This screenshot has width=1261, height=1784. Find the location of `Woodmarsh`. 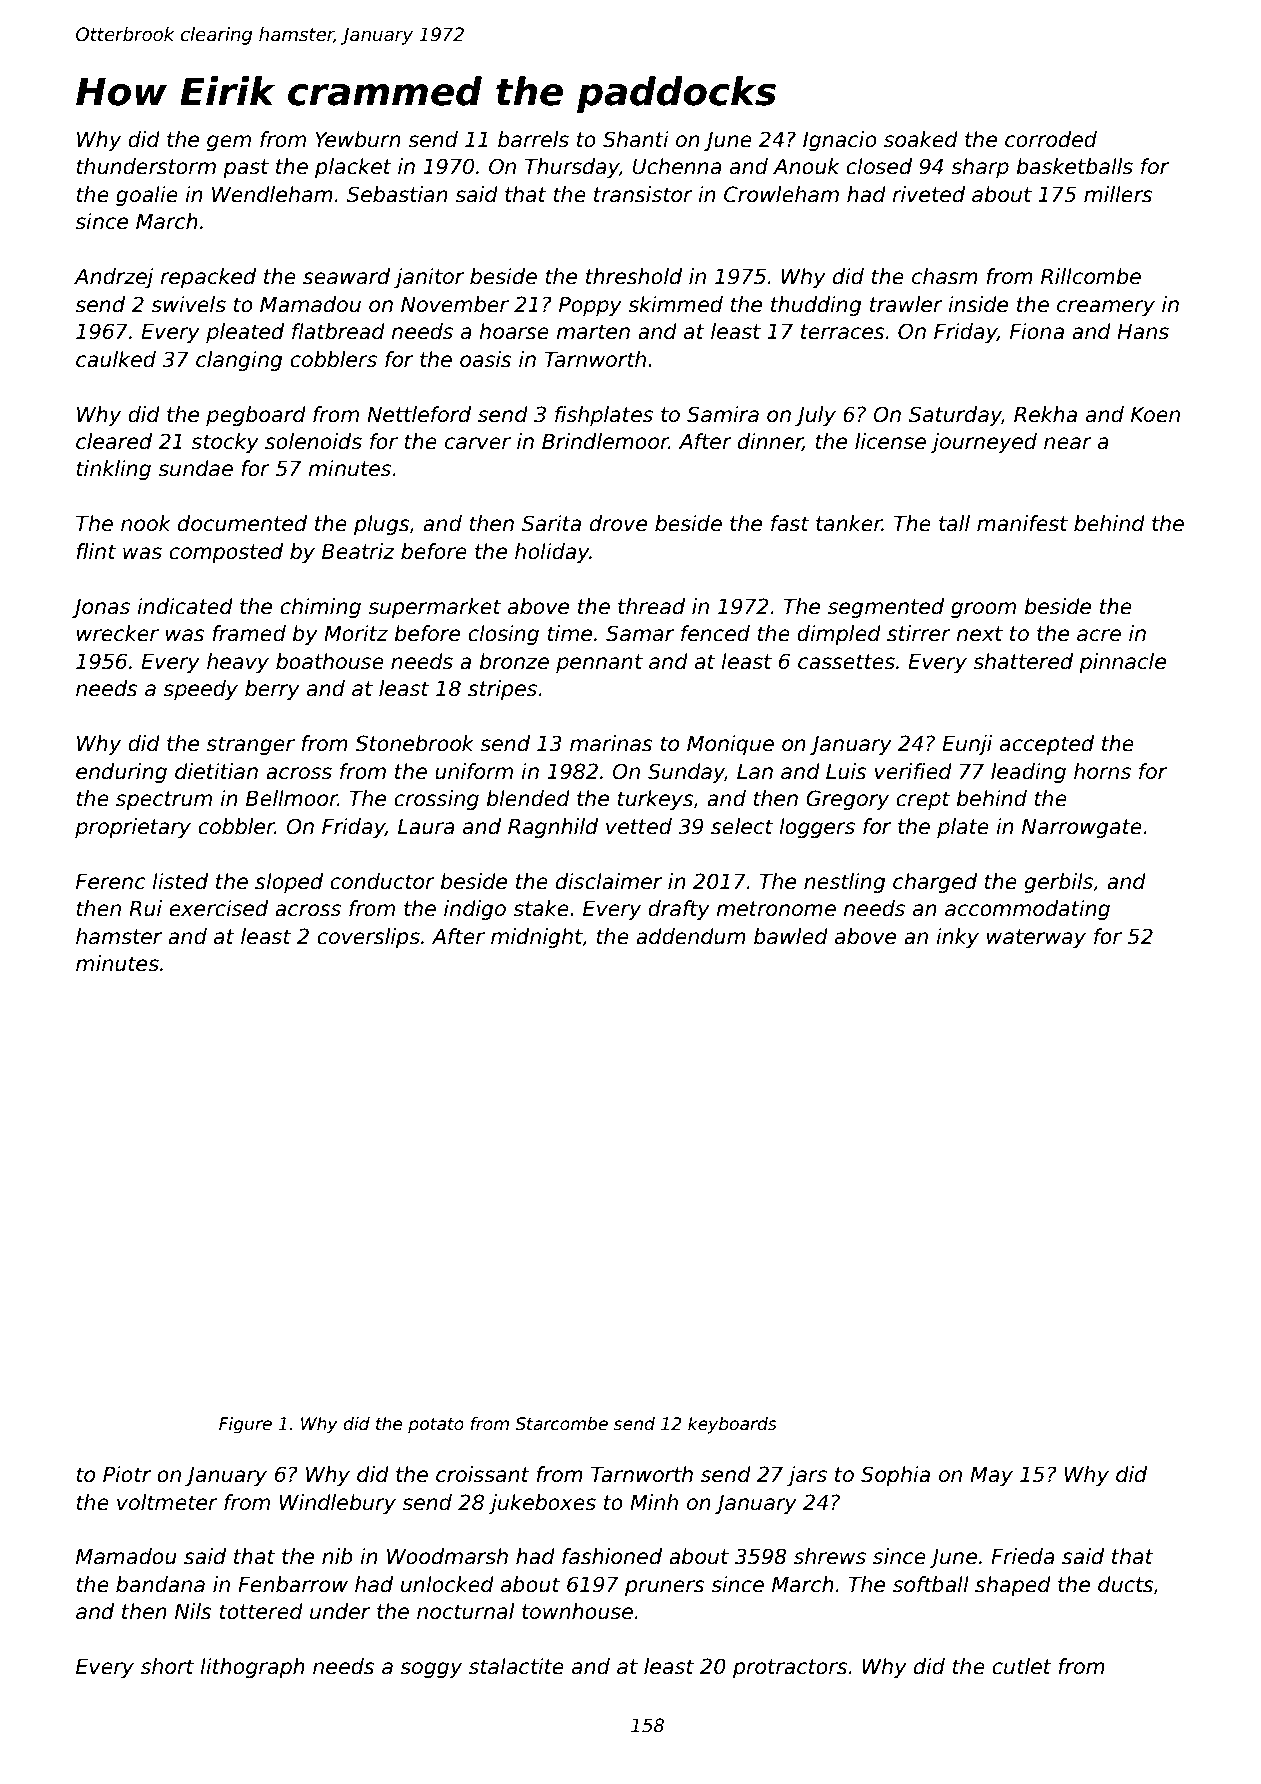

Woodmarsh is located at coordinates (447, 1556).
